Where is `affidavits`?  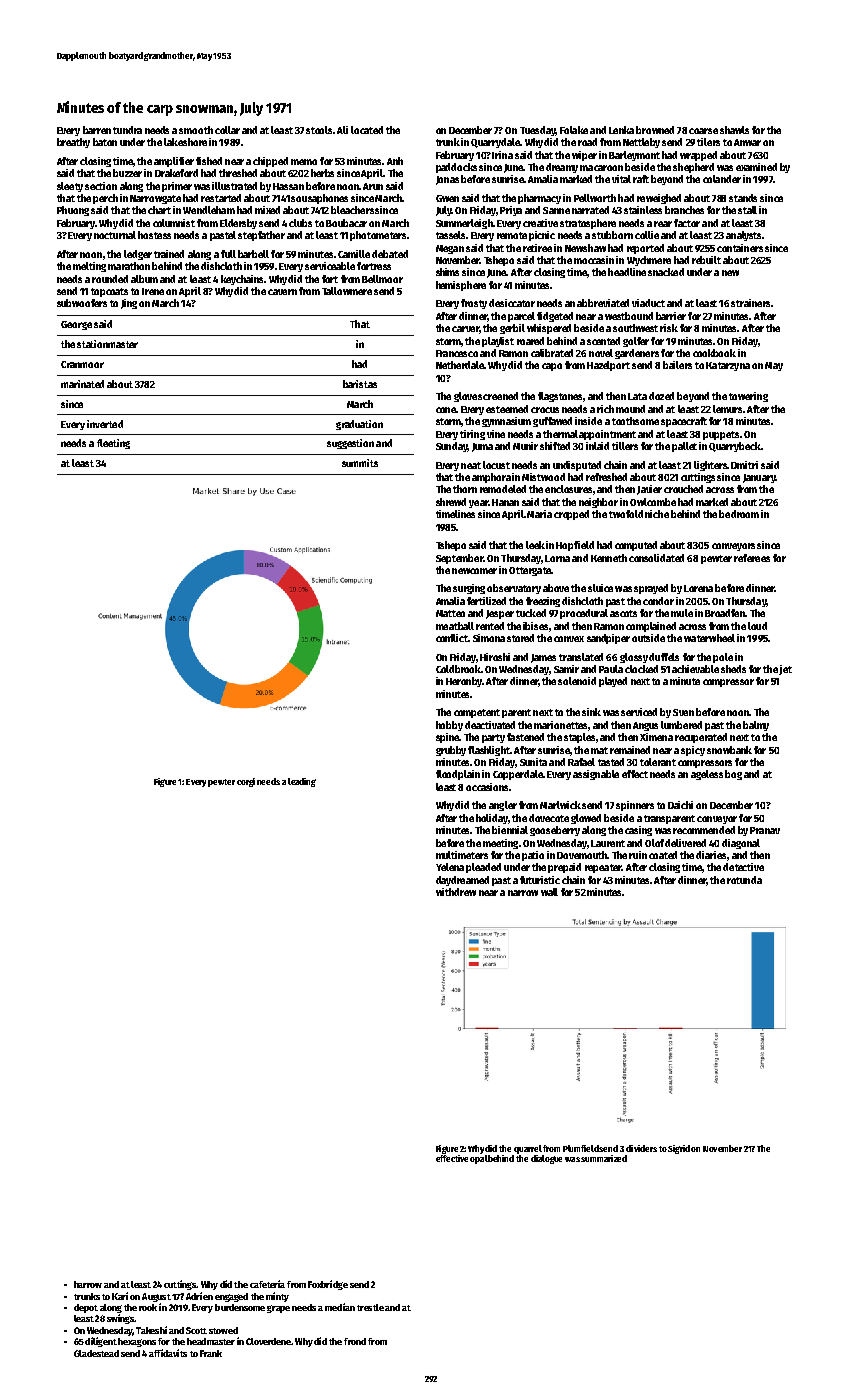
affidavits is located at coordinates (168, 1353).
